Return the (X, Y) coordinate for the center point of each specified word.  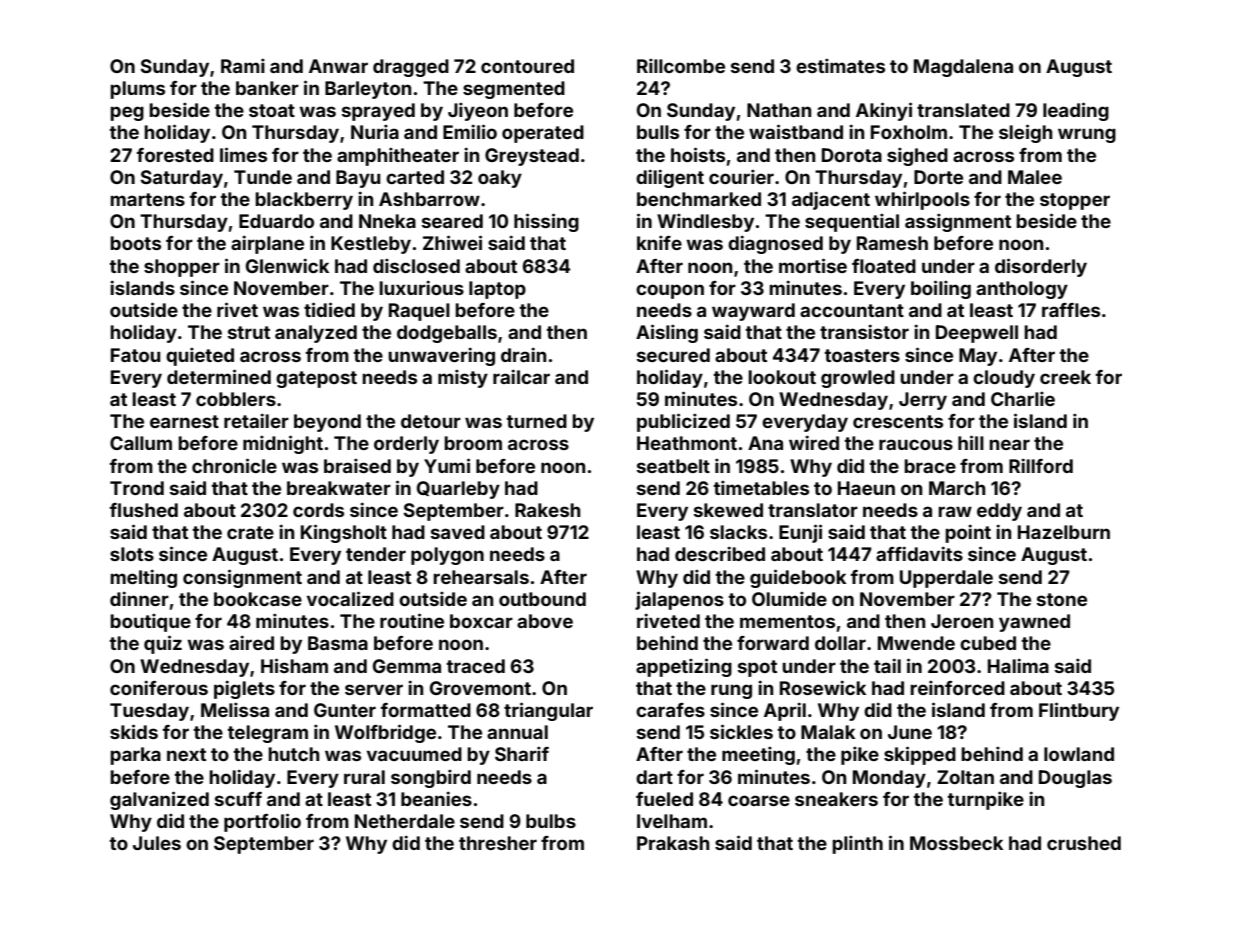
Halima (1018, 665)
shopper (182, 268)
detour (431, 421)
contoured (527, 66)
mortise (813, 265)
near (1009, 444)
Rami (243, 66)
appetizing (684, 667)
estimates (840, 66)
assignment (958, 223)
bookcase (258, 599)
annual (517, 732)
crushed (1084, 843)
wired (814, 442)
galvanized (159, 800)
